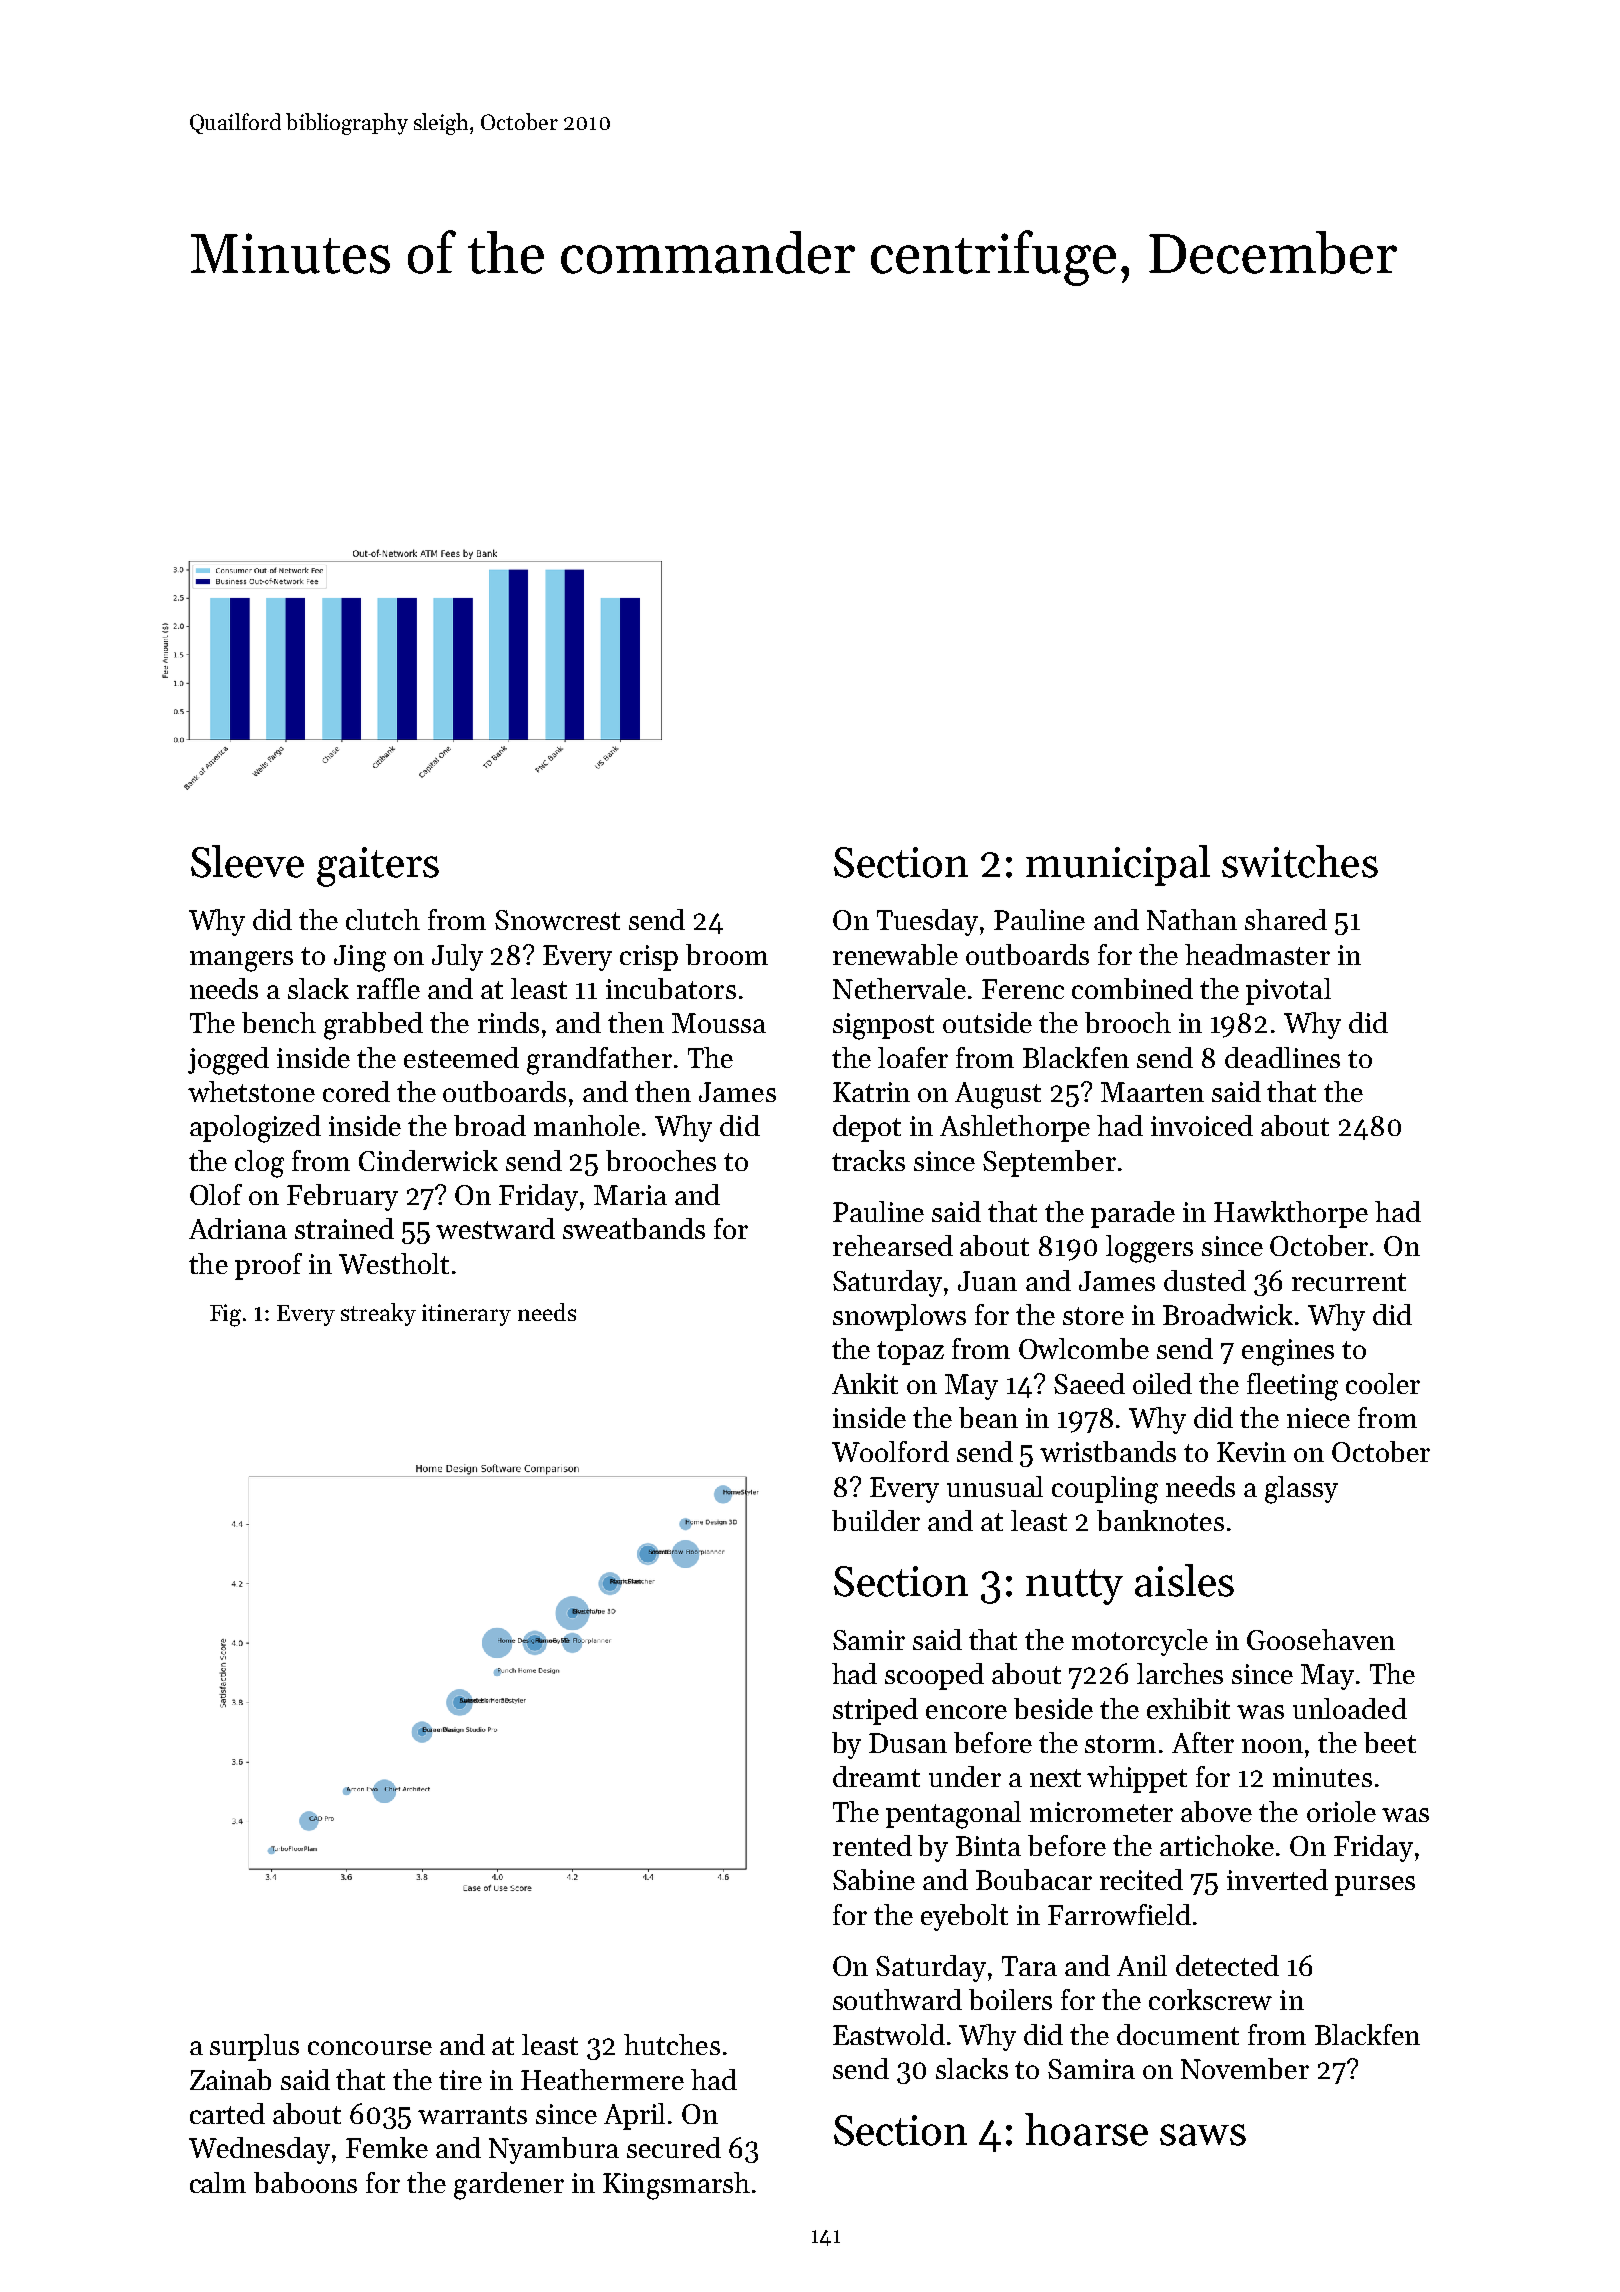 The width and height of the image is (1620, 2292). I want to click on switches, so click(1300, 861).
